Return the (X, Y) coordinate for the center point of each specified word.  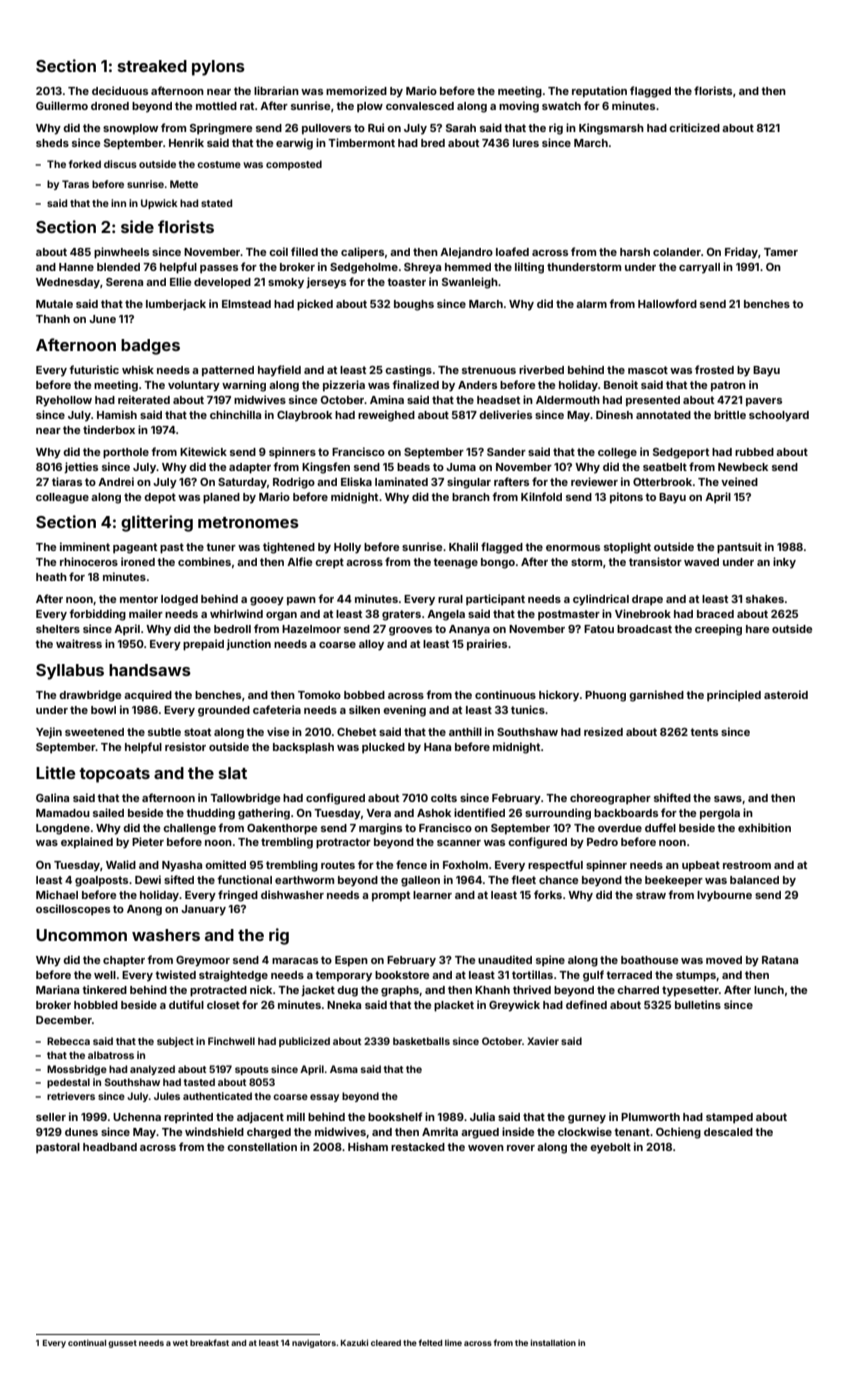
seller (51, 1117)
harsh (635, 252)
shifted (672, 797)
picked (315, 305)
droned (110, 106)
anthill (465, 731)
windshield (214, 1131)
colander (677, 252)
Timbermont (361, 142)
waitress (79, 643)
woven (486, 1148)
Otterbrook (662, 482)
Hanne (76, 267)
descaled (728, 1132)
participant (495, 600)
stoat (197, 732)
